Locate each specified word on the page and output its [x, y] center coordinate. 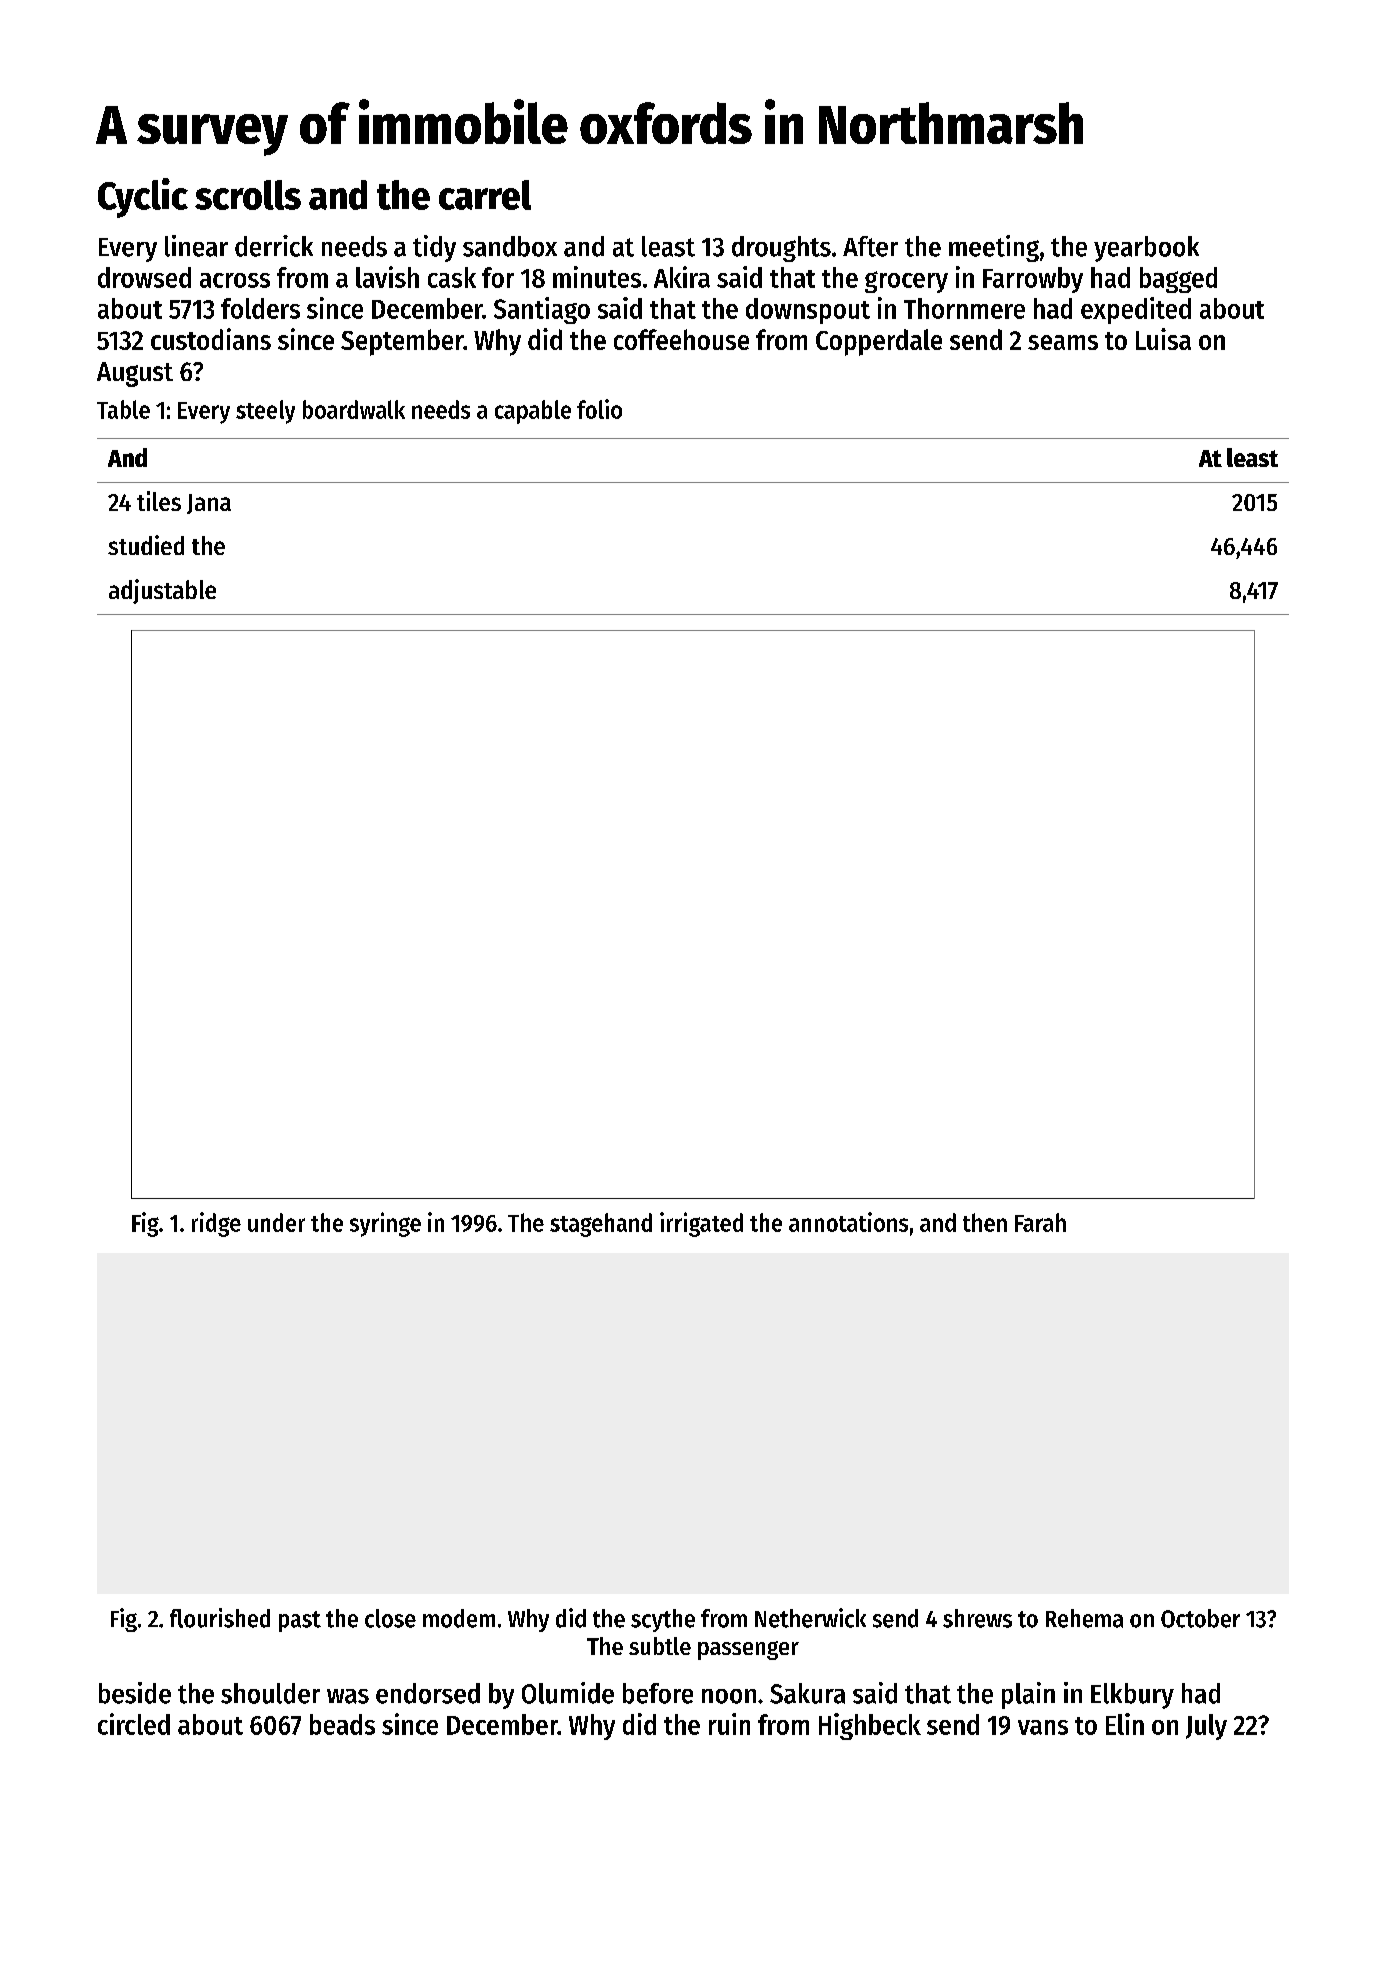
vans [1043, 1727]
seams [1063, 342]
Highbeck [870, 1726]
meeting [994, 248]
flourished [220, 1618]
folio [599, 409]
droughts [781, 249]
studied [146, 545]
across [235, 280]
